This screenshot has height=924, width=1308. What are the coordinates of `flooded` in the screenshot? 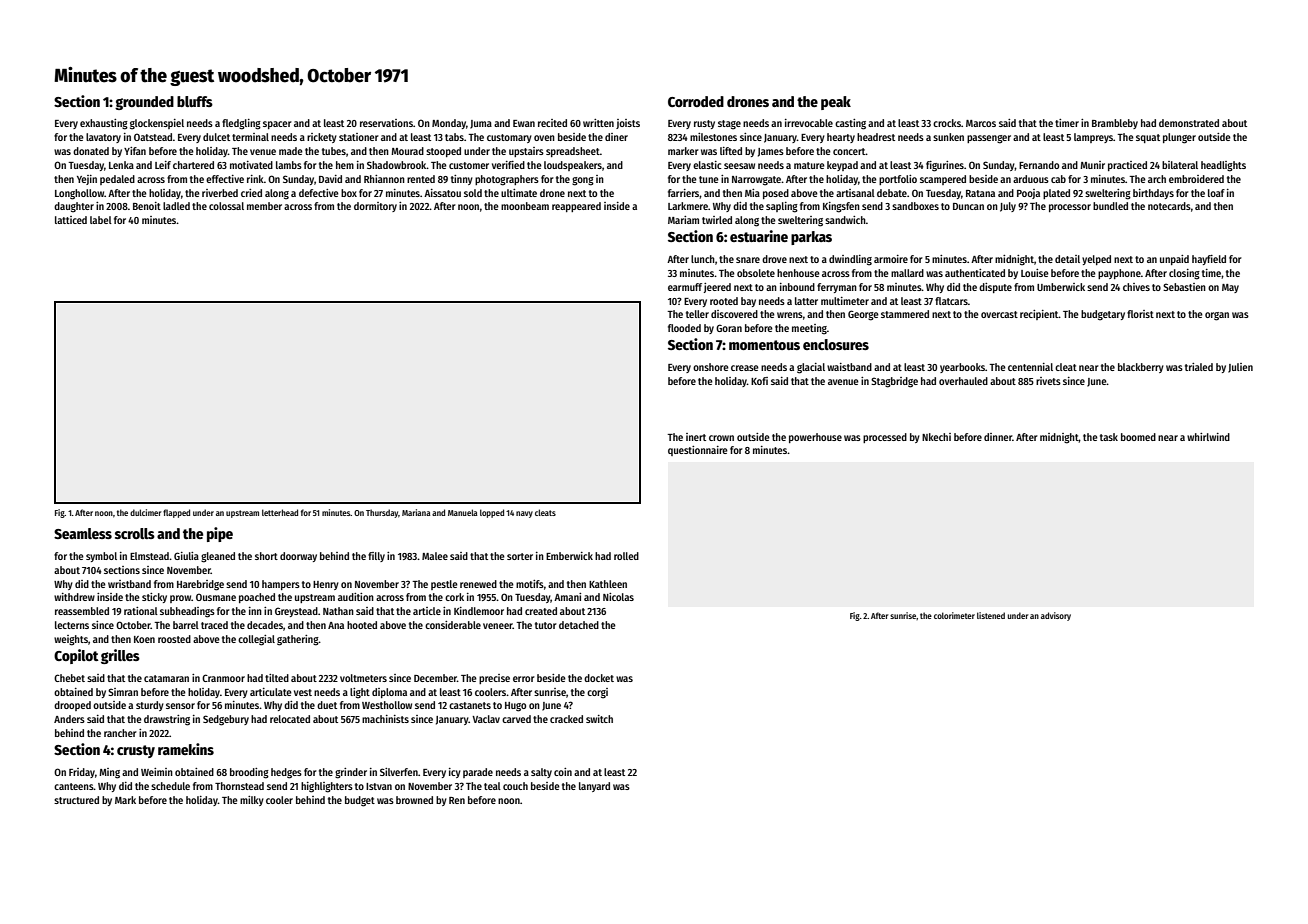 It's located at (684, 328).
